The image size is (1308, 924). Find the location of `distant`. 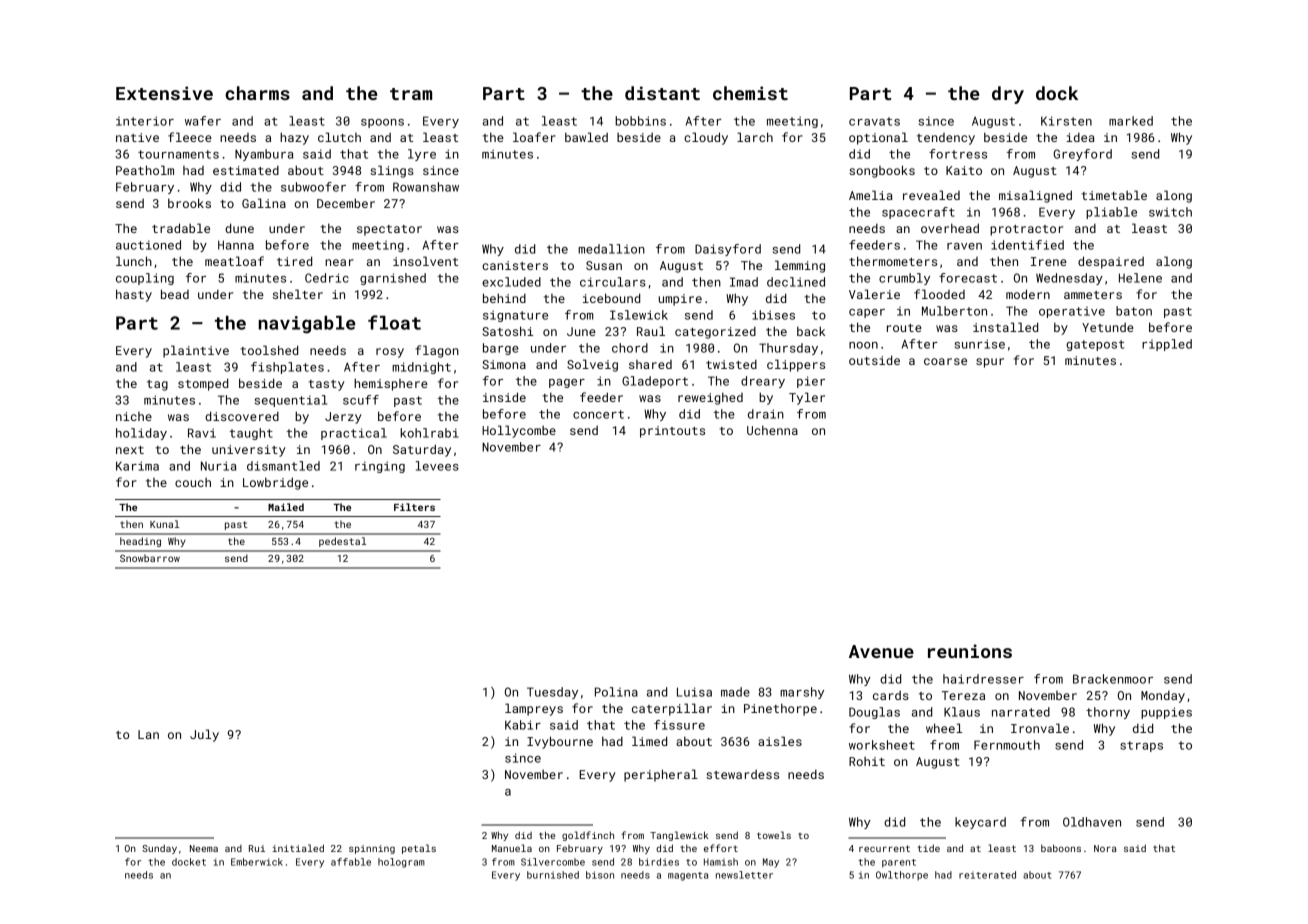

distant is located at coordinates (662, 93).
